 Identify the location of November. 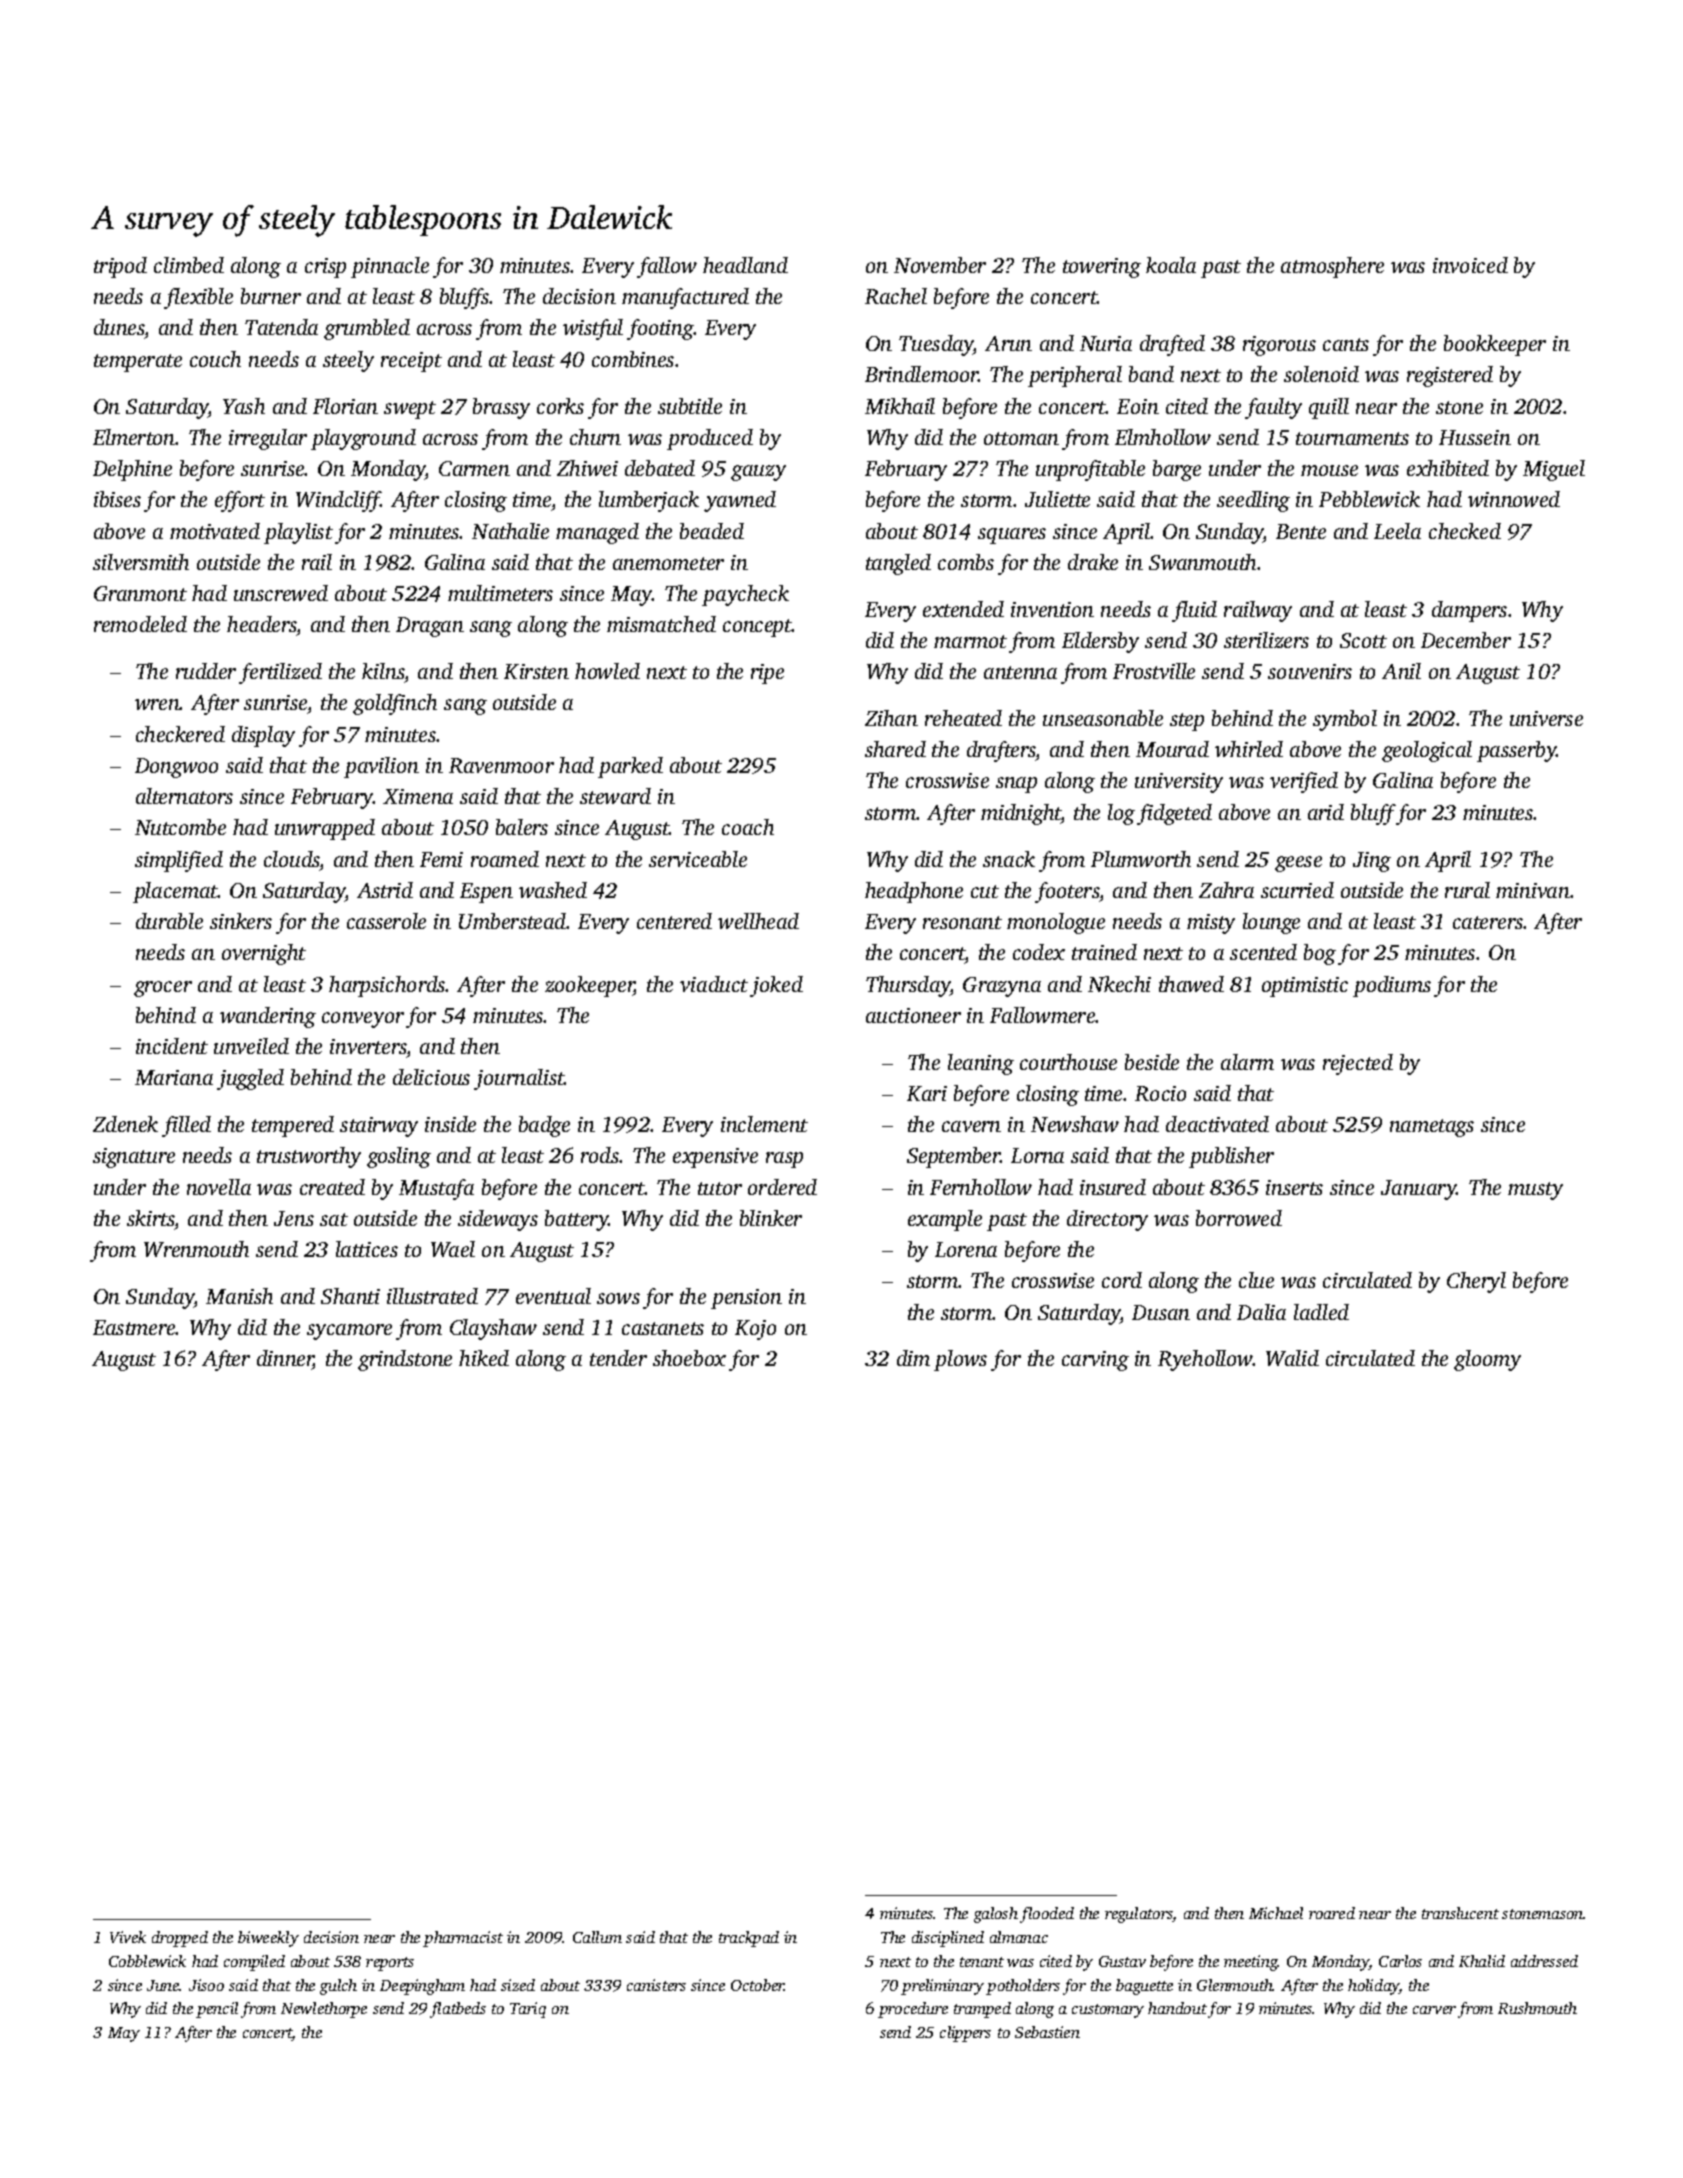
(940, 265).
